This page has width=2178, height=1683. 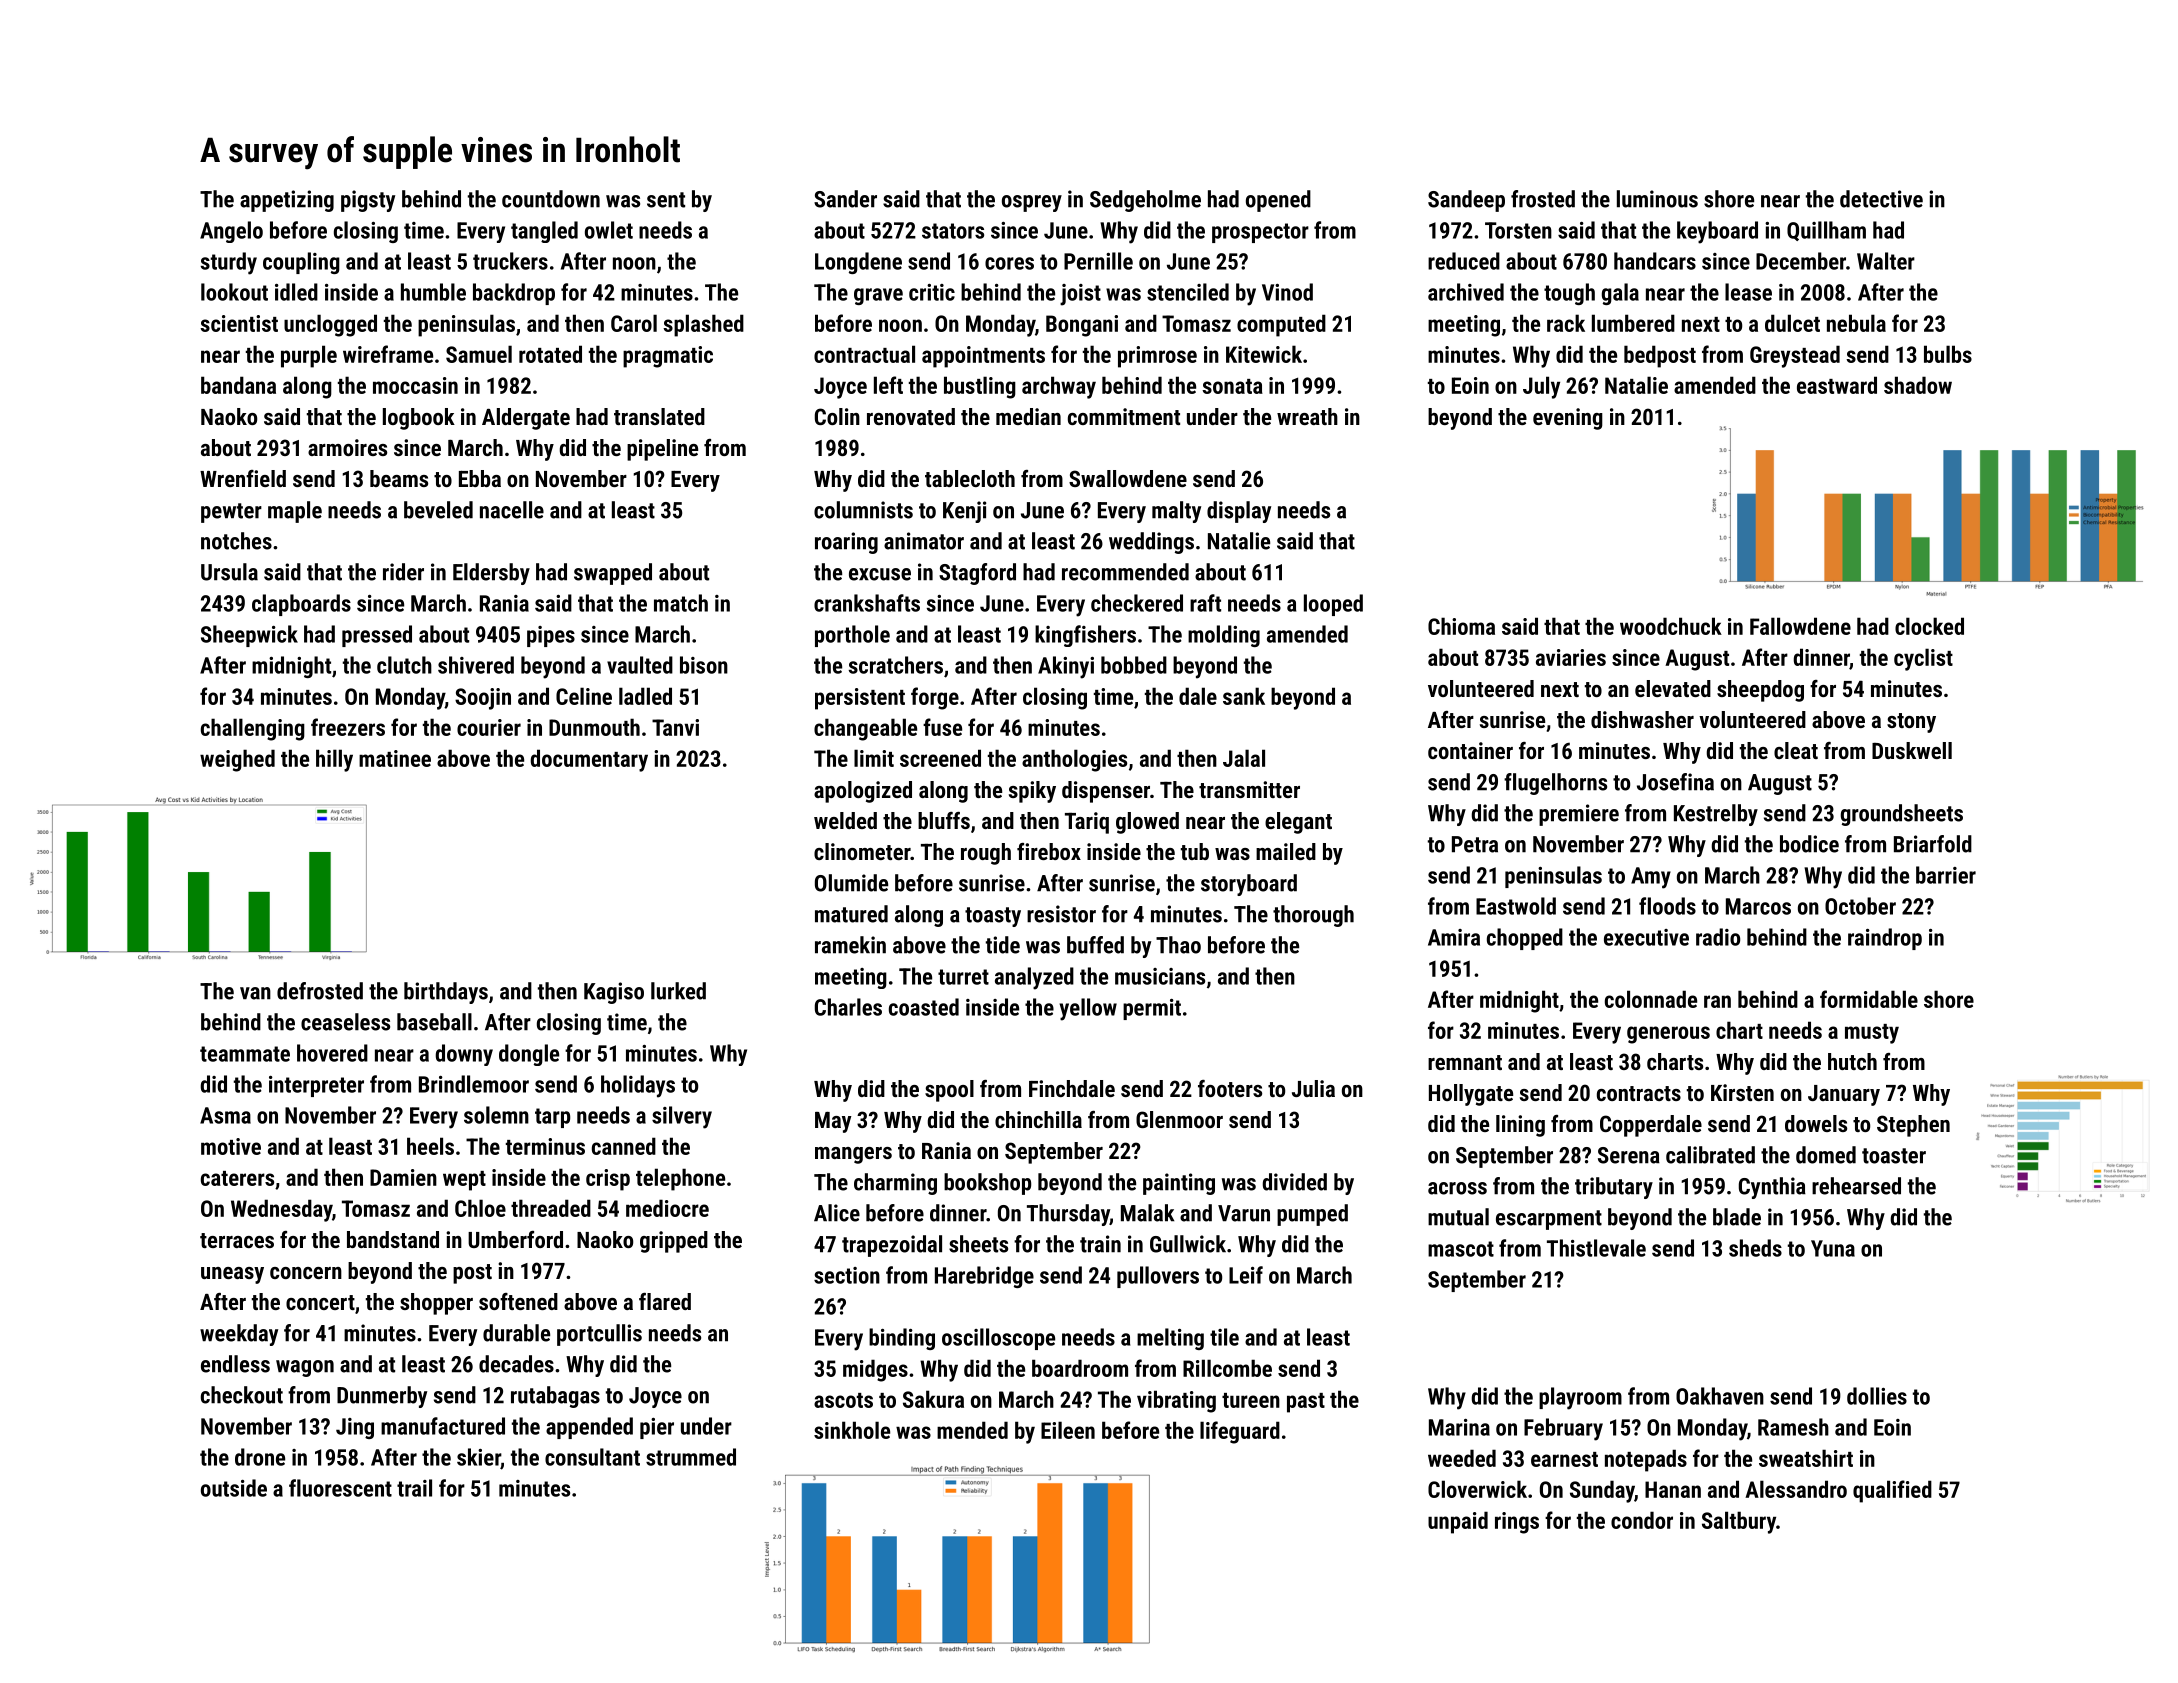 I want to click on Sander, so click(x=845, y=199).
